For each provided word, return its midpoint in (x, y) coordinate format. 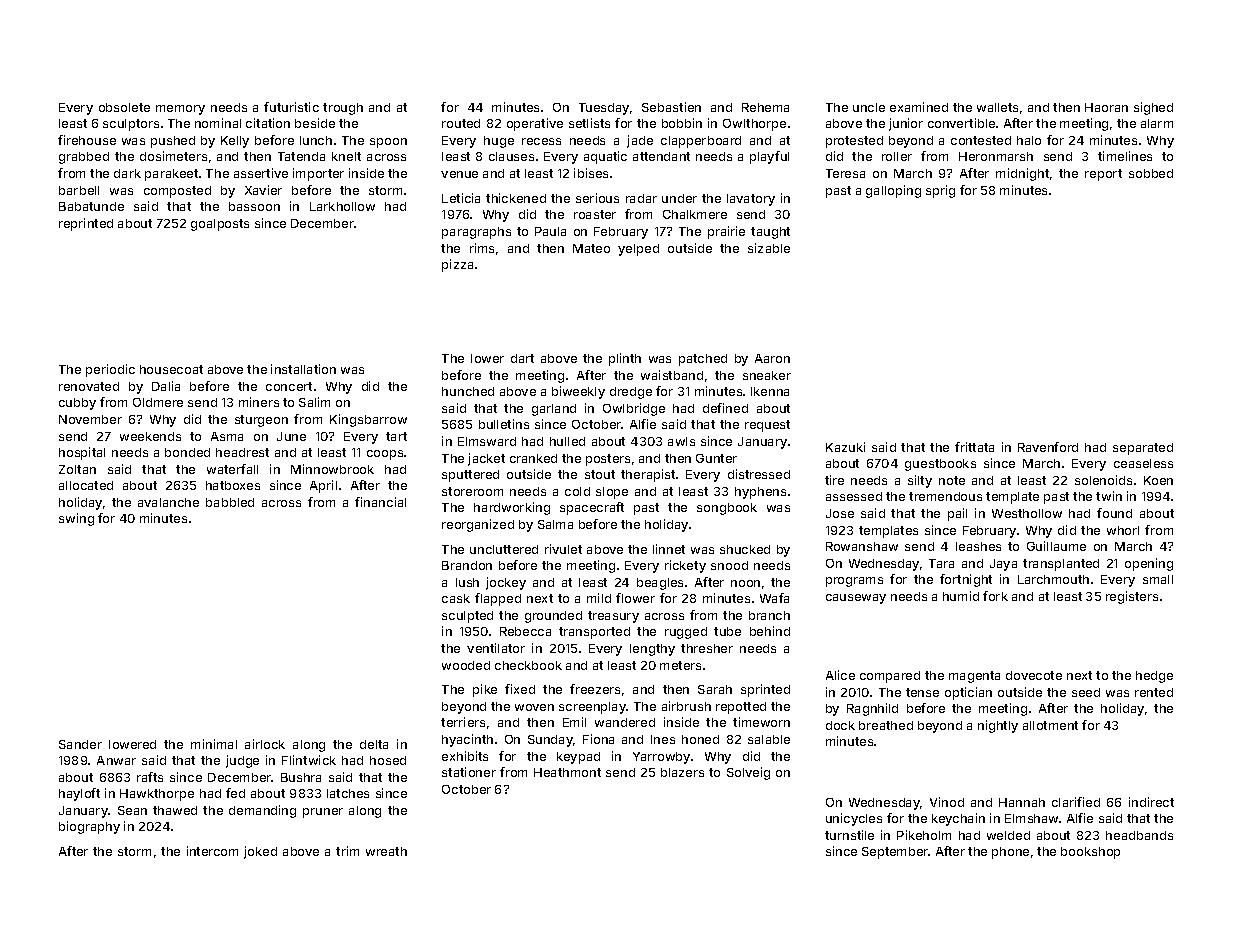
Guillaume (1056, 546)
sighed (1153, 108)
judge (242, 761)
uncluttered (504, 549)
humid (961, 596)
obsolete (124, 107)
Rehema (765, 107)
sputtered (470, 476)
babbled (230, 502)
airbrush (686, 706)
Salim (314, 402)
